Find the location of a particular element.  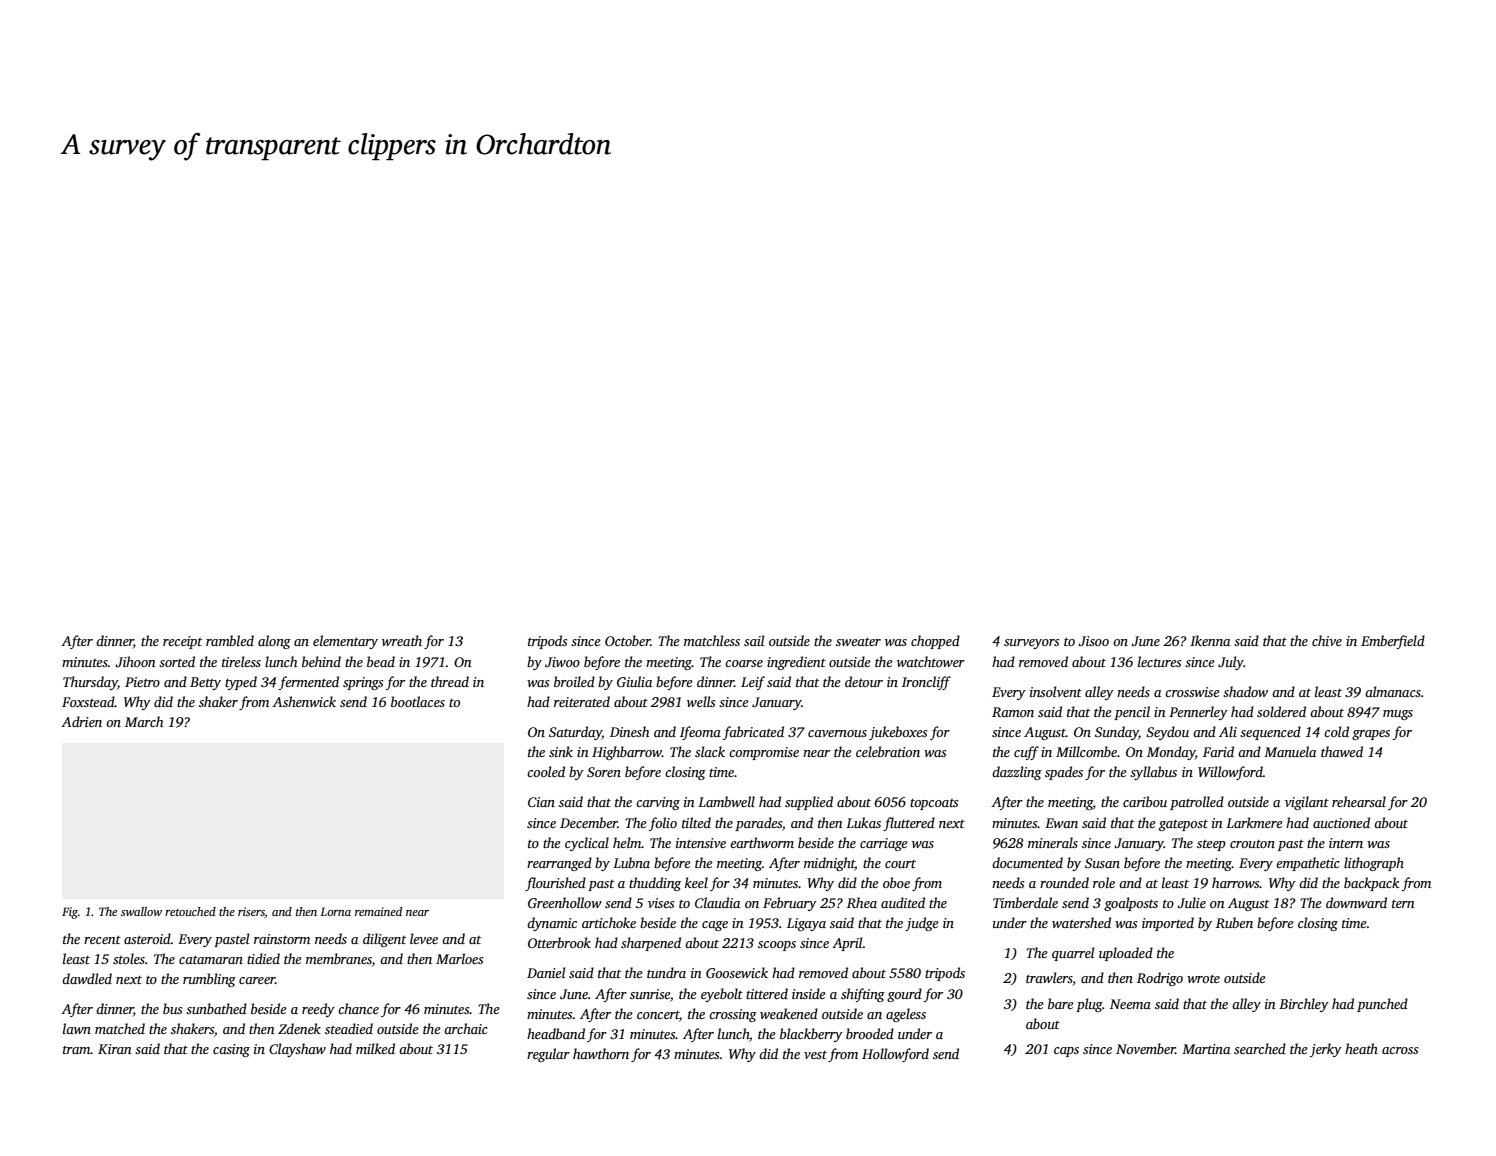

headband is located at coordinates (556, 1033).
